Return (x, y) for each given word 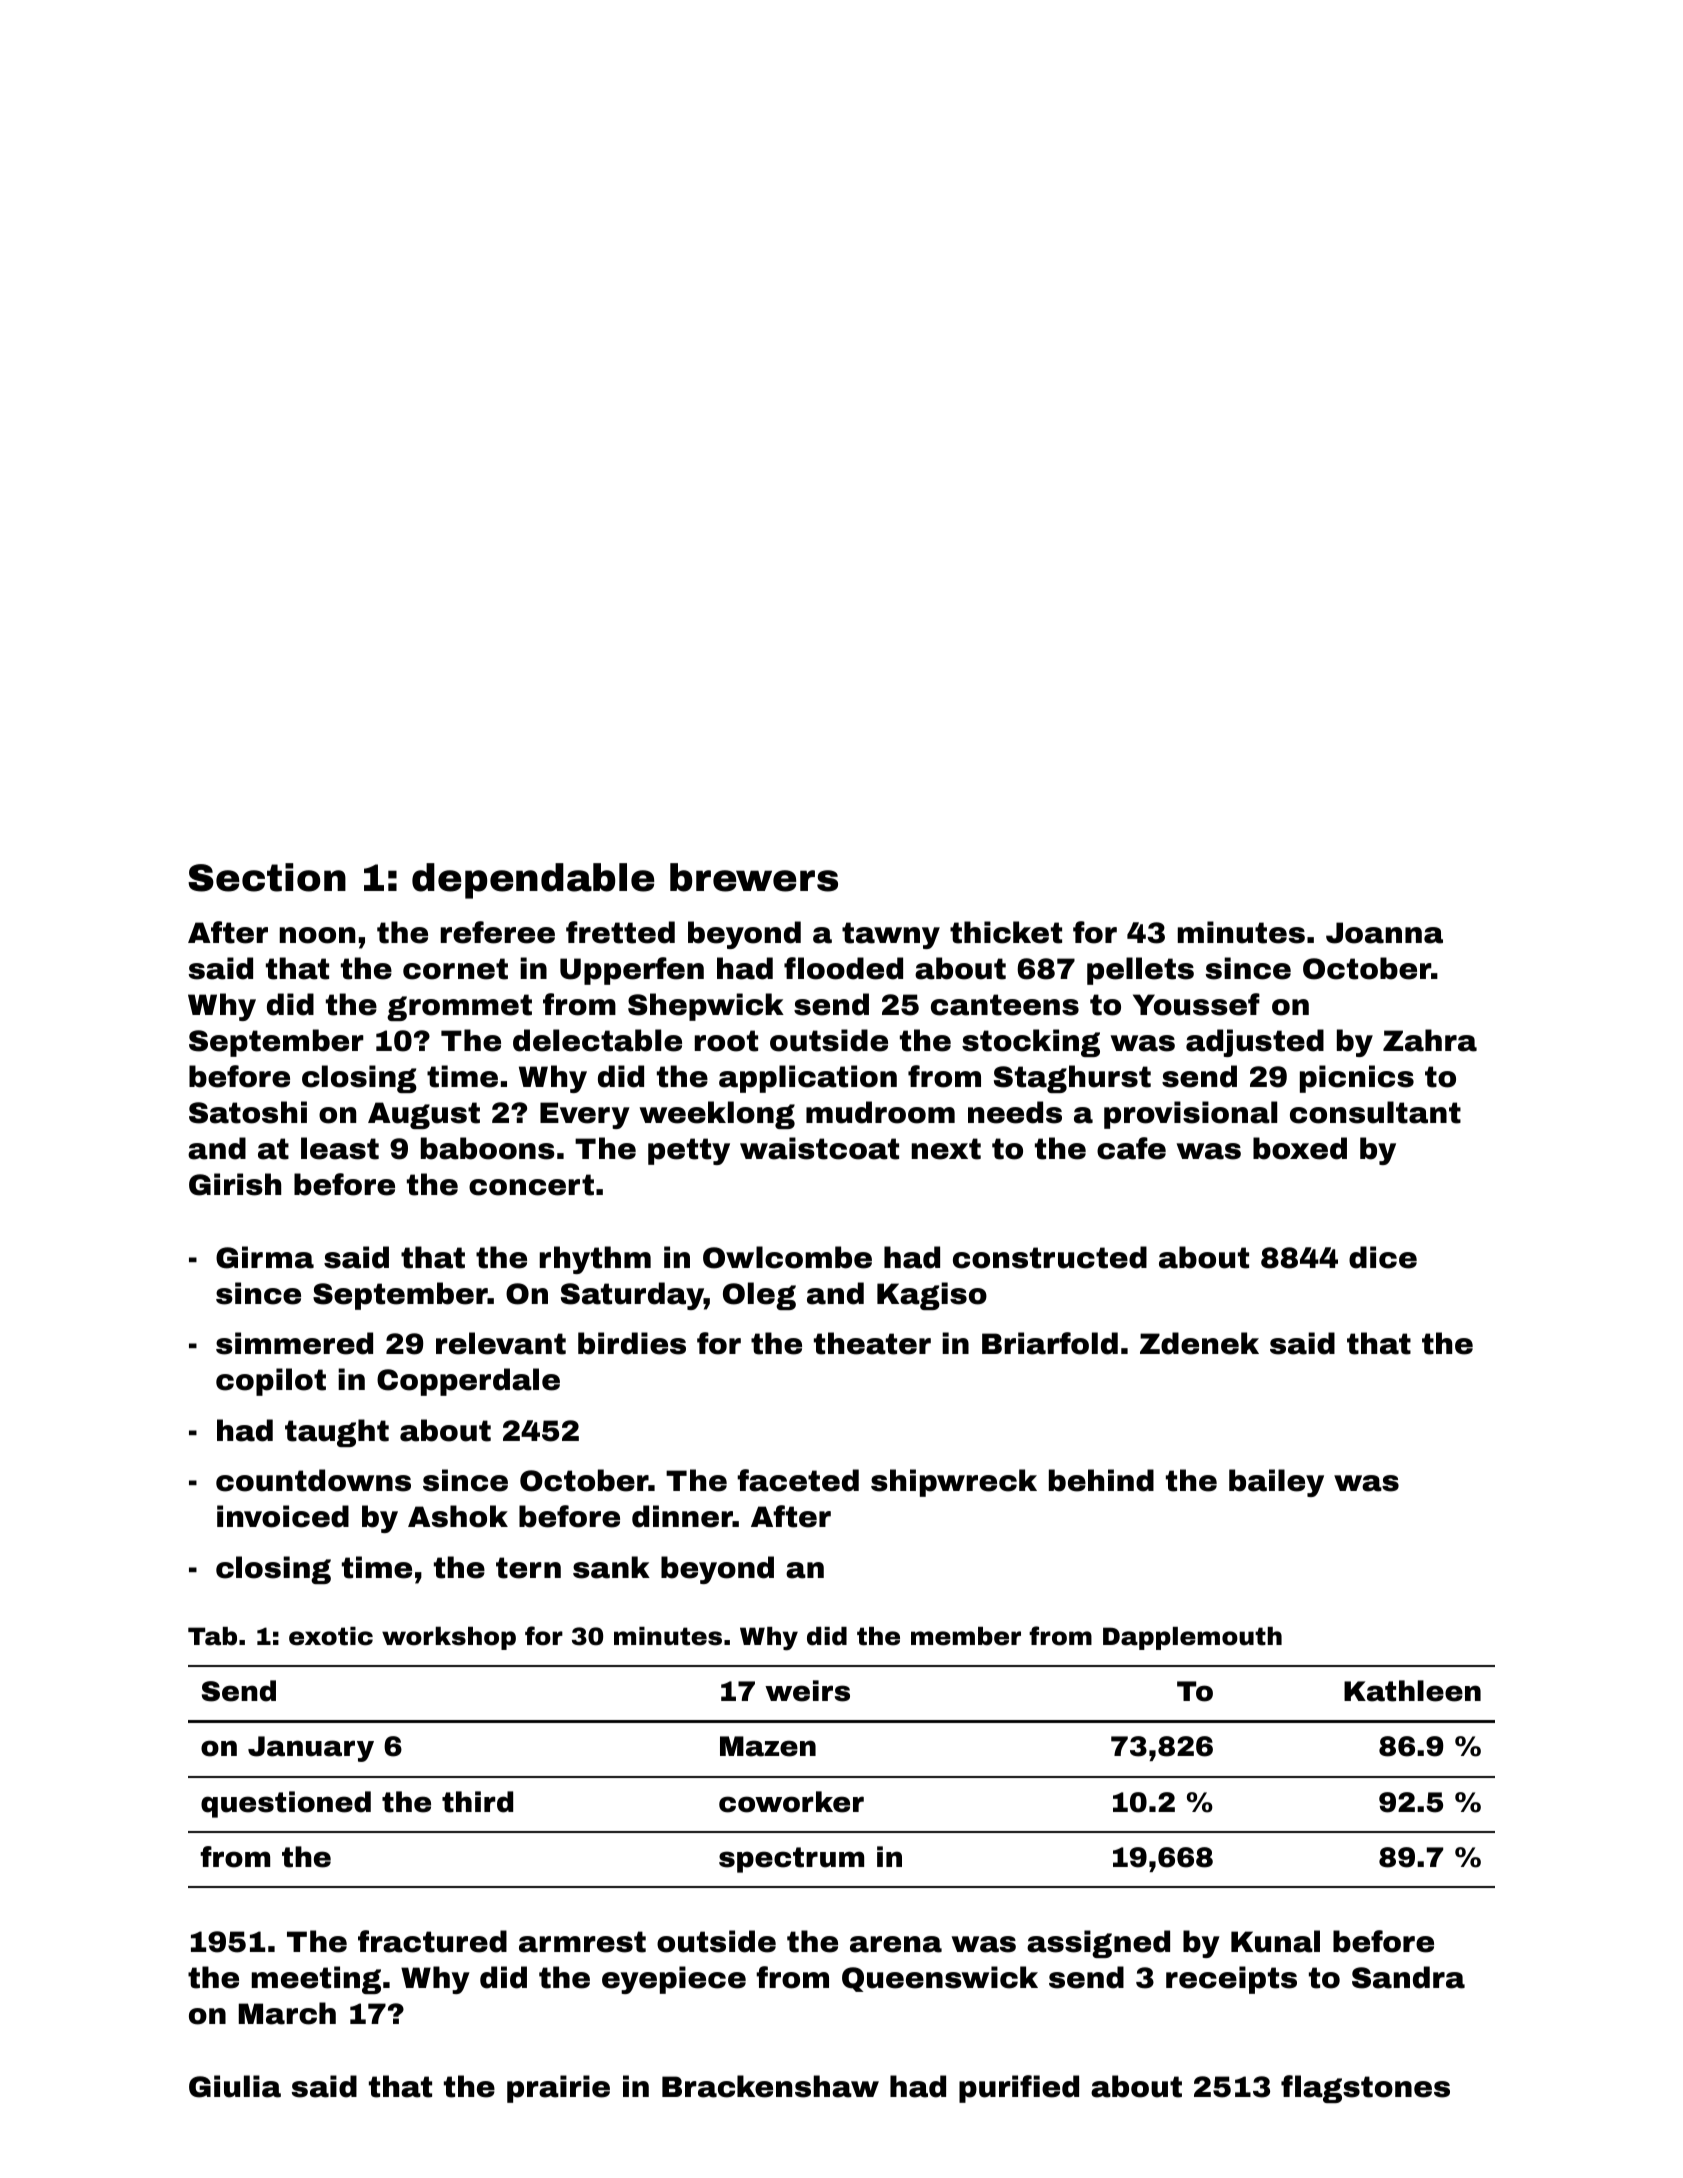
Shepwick (706, 1007)
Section (267, 877)
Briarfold (1050, 1343)
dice (1383, 1257)
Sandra (1408, 1977)
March (287, 2013)
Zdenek (1199, 1343)
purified (1019, 2089)
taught (337, 1433)
